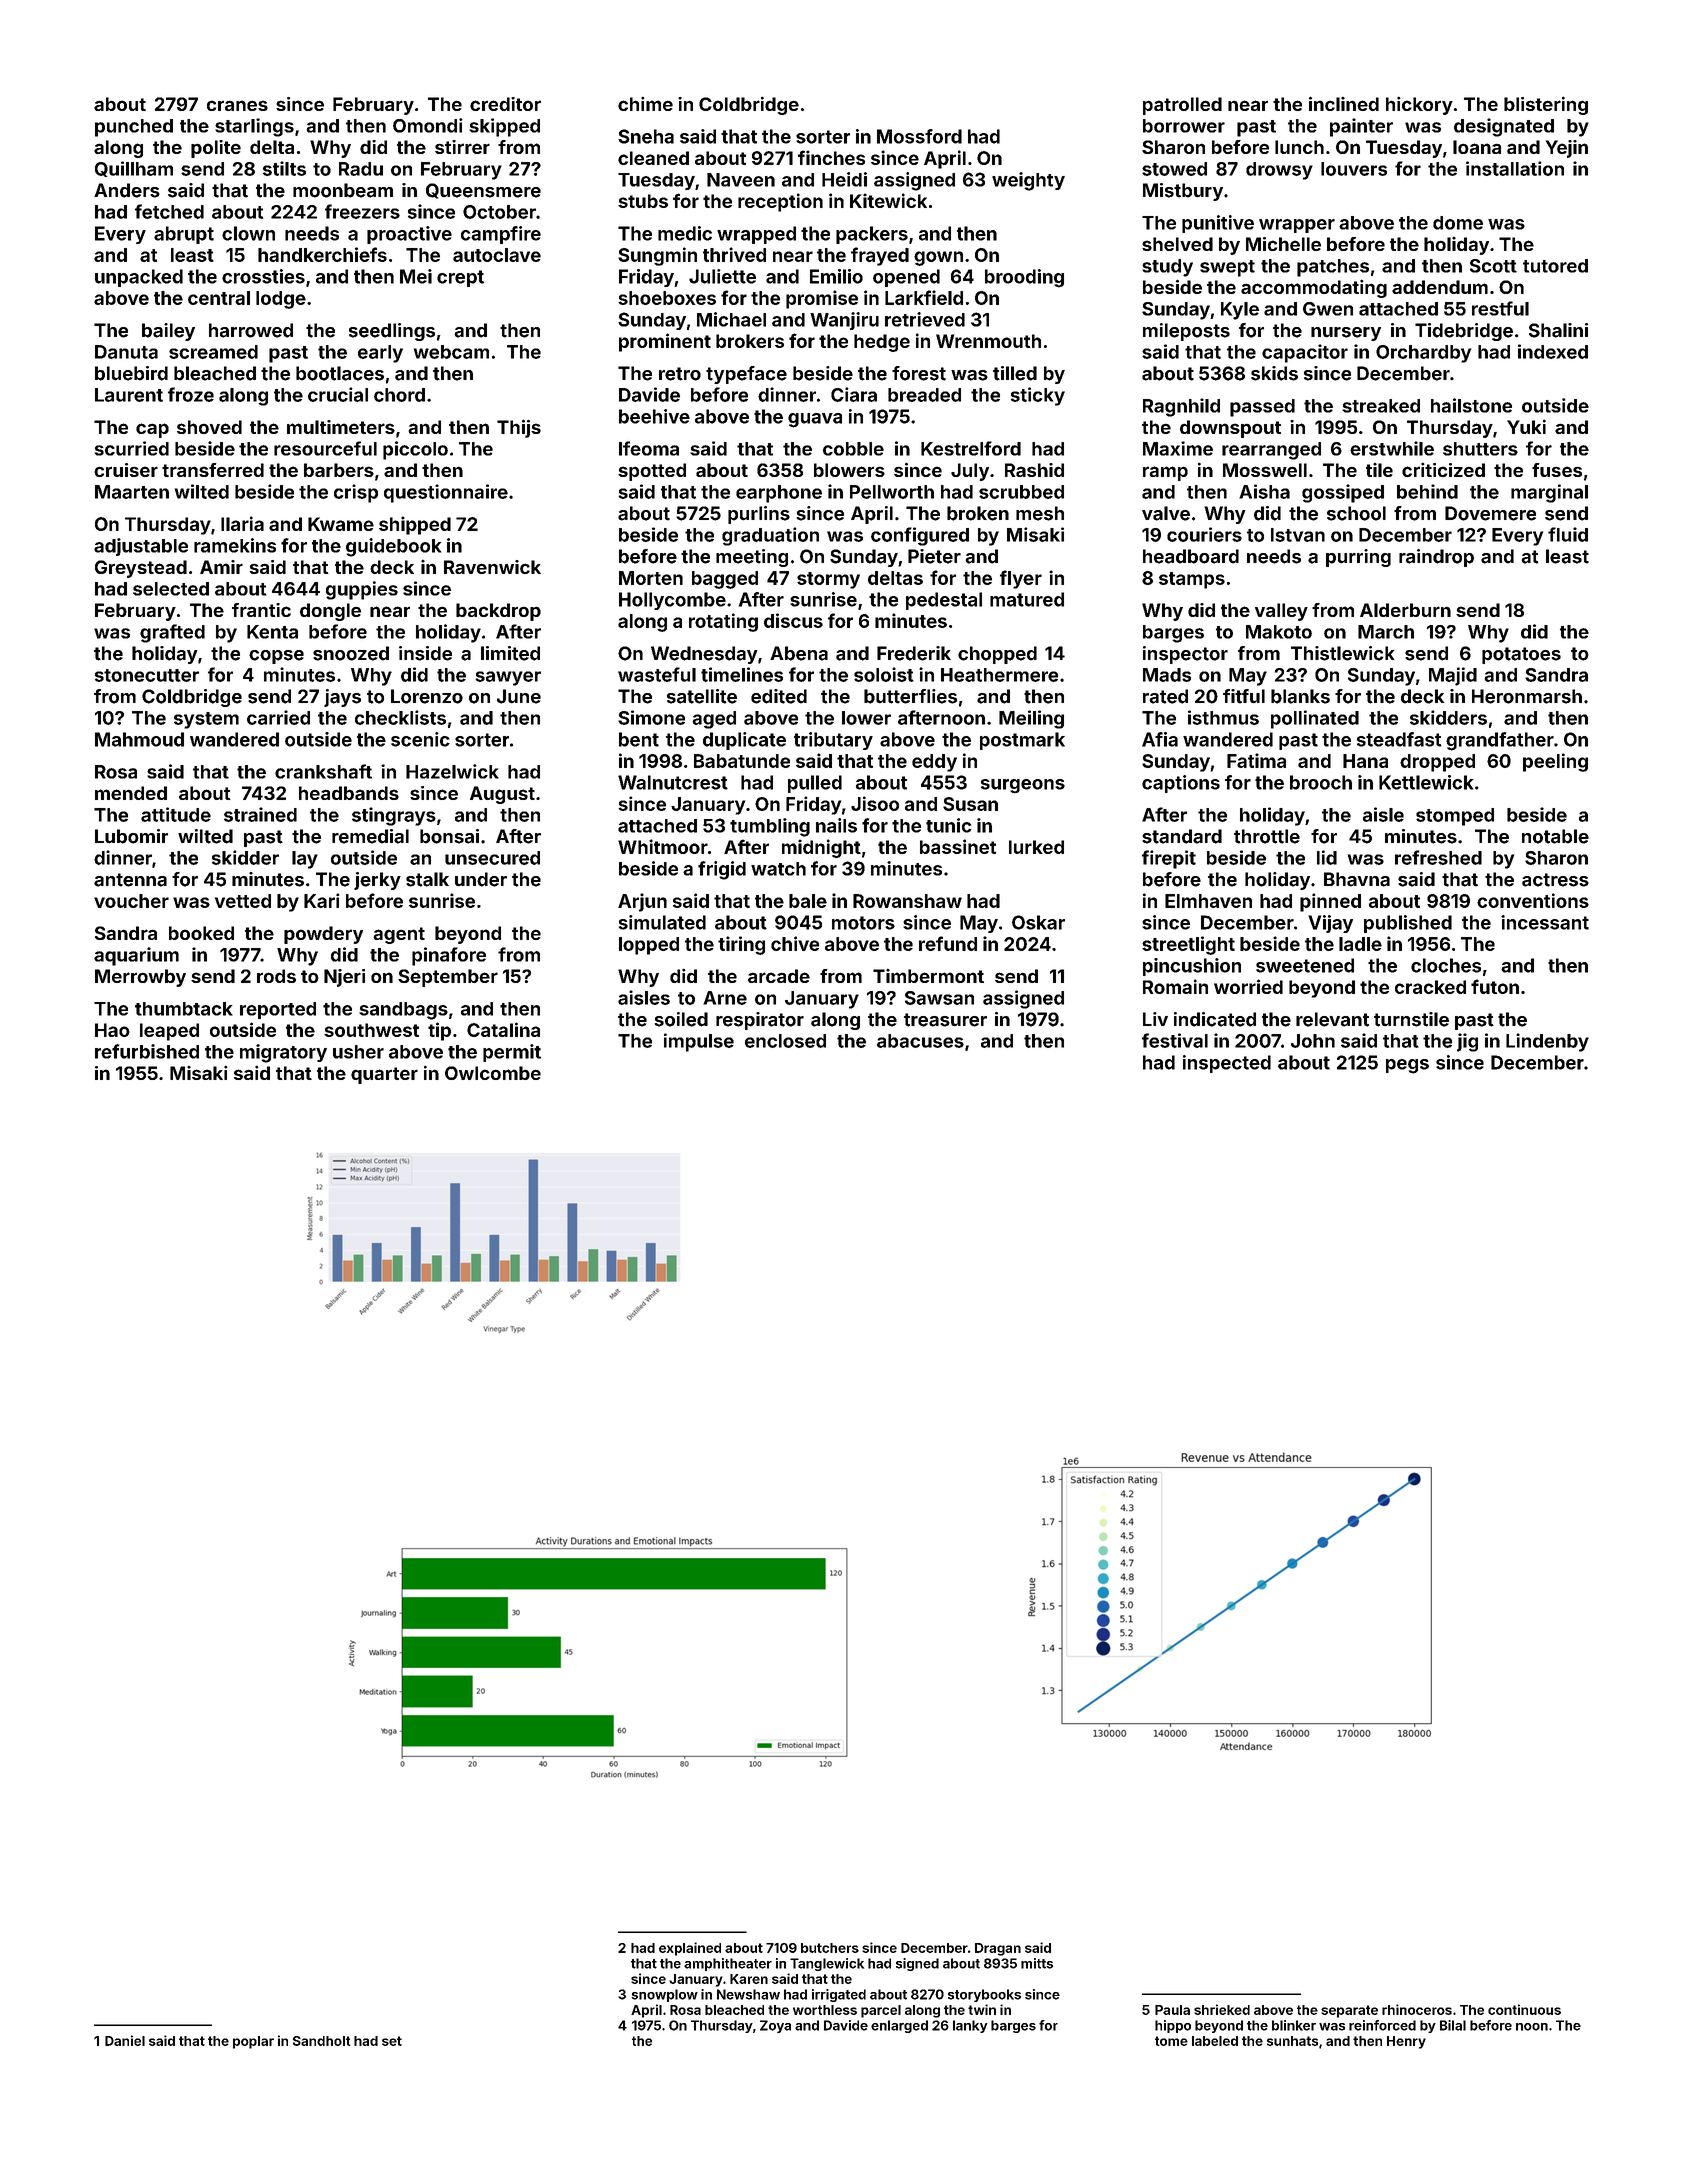 The image size is (1683, 2178). I want to click on indexed, so click(1553, 351).
